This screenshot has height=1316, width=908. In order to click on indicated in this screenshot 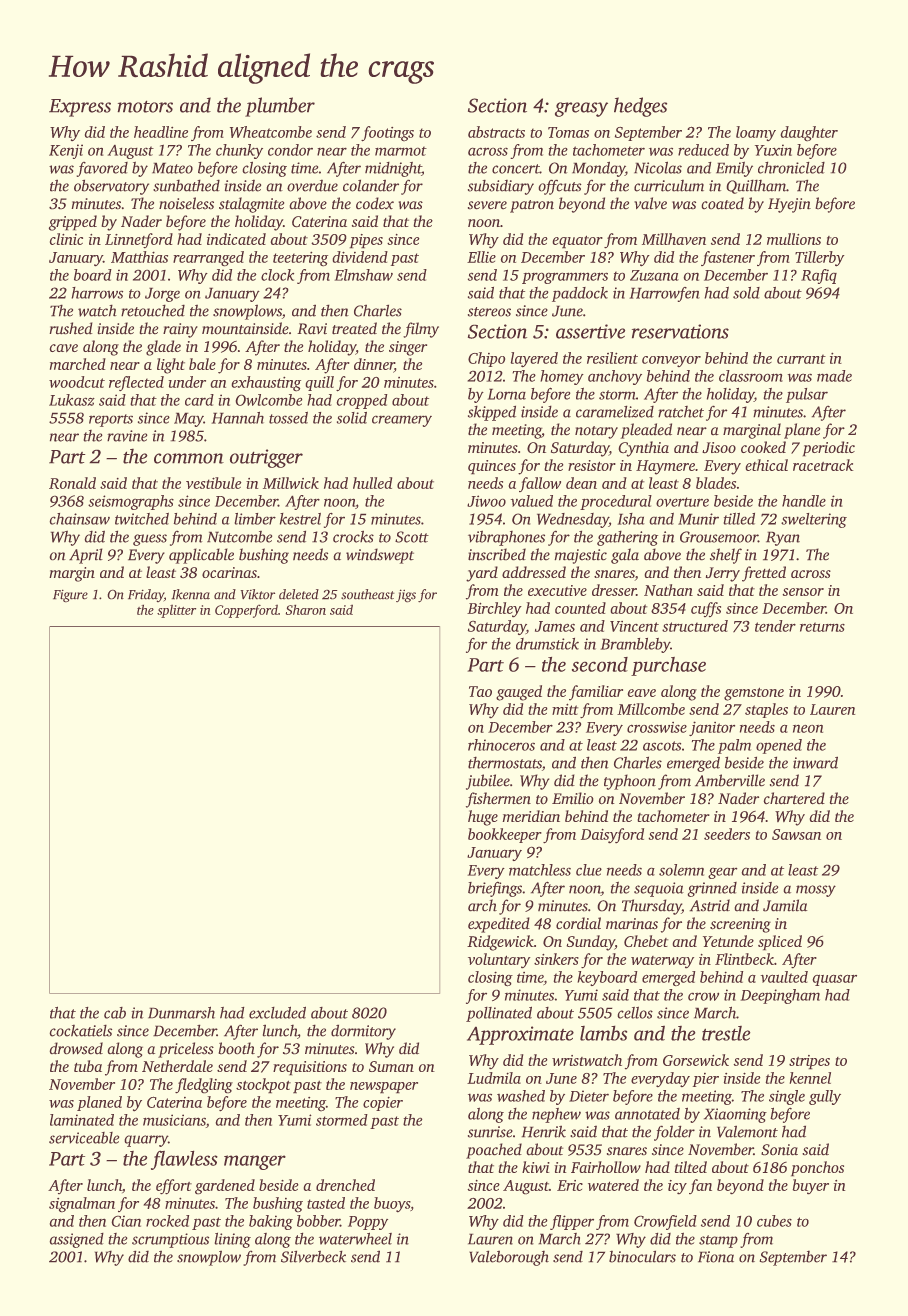, I will do `click(236, 239)`.
